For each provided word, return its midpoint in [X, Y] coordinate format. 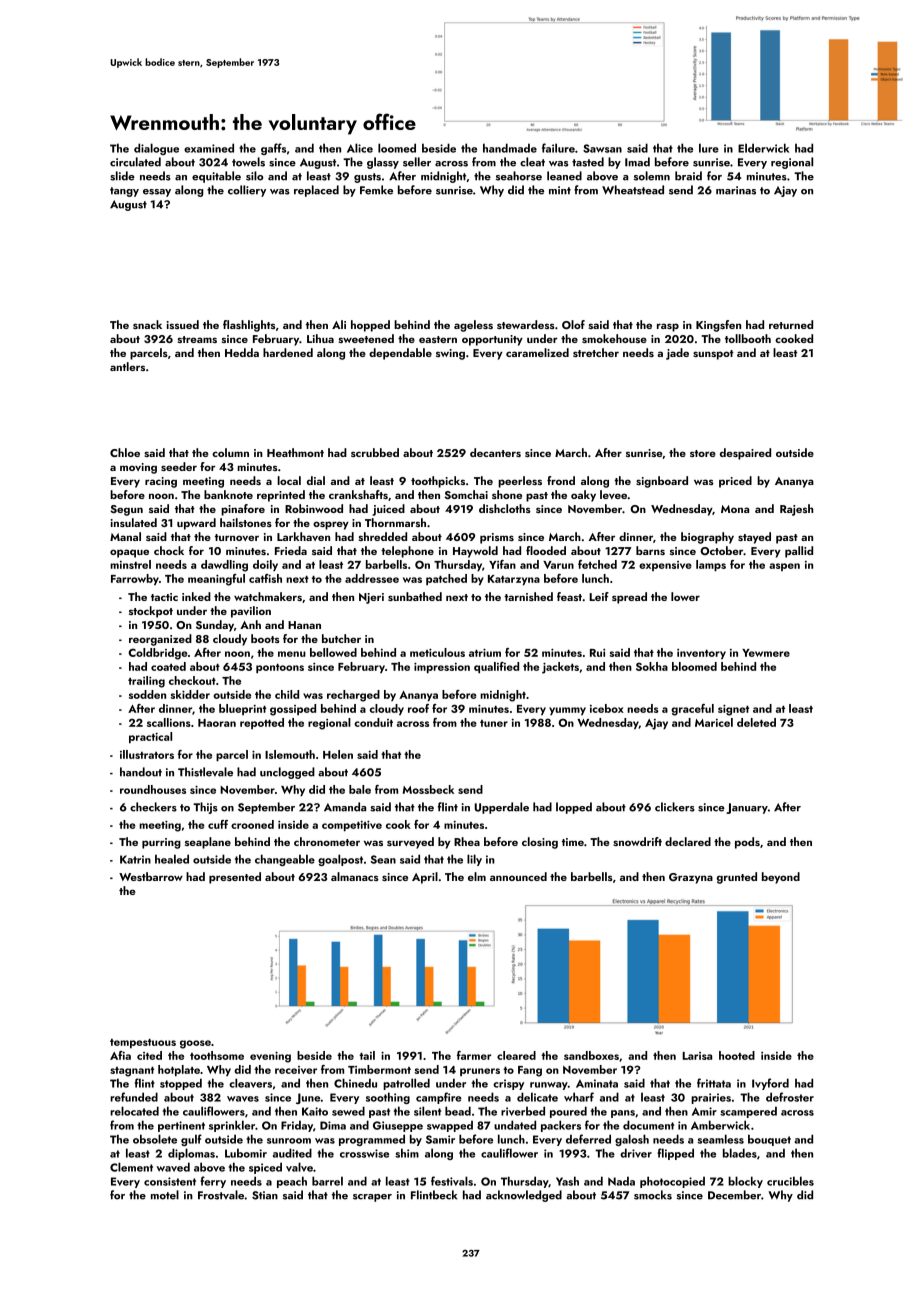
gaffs [273, 149]
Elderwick [763, 148]
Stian [265, 1195]
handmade [510, 148]
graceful [692, 710]
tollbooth [748, 338]
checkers [153, 807]
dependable [400, 354]
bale [360, 789]
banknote [228, 494]
